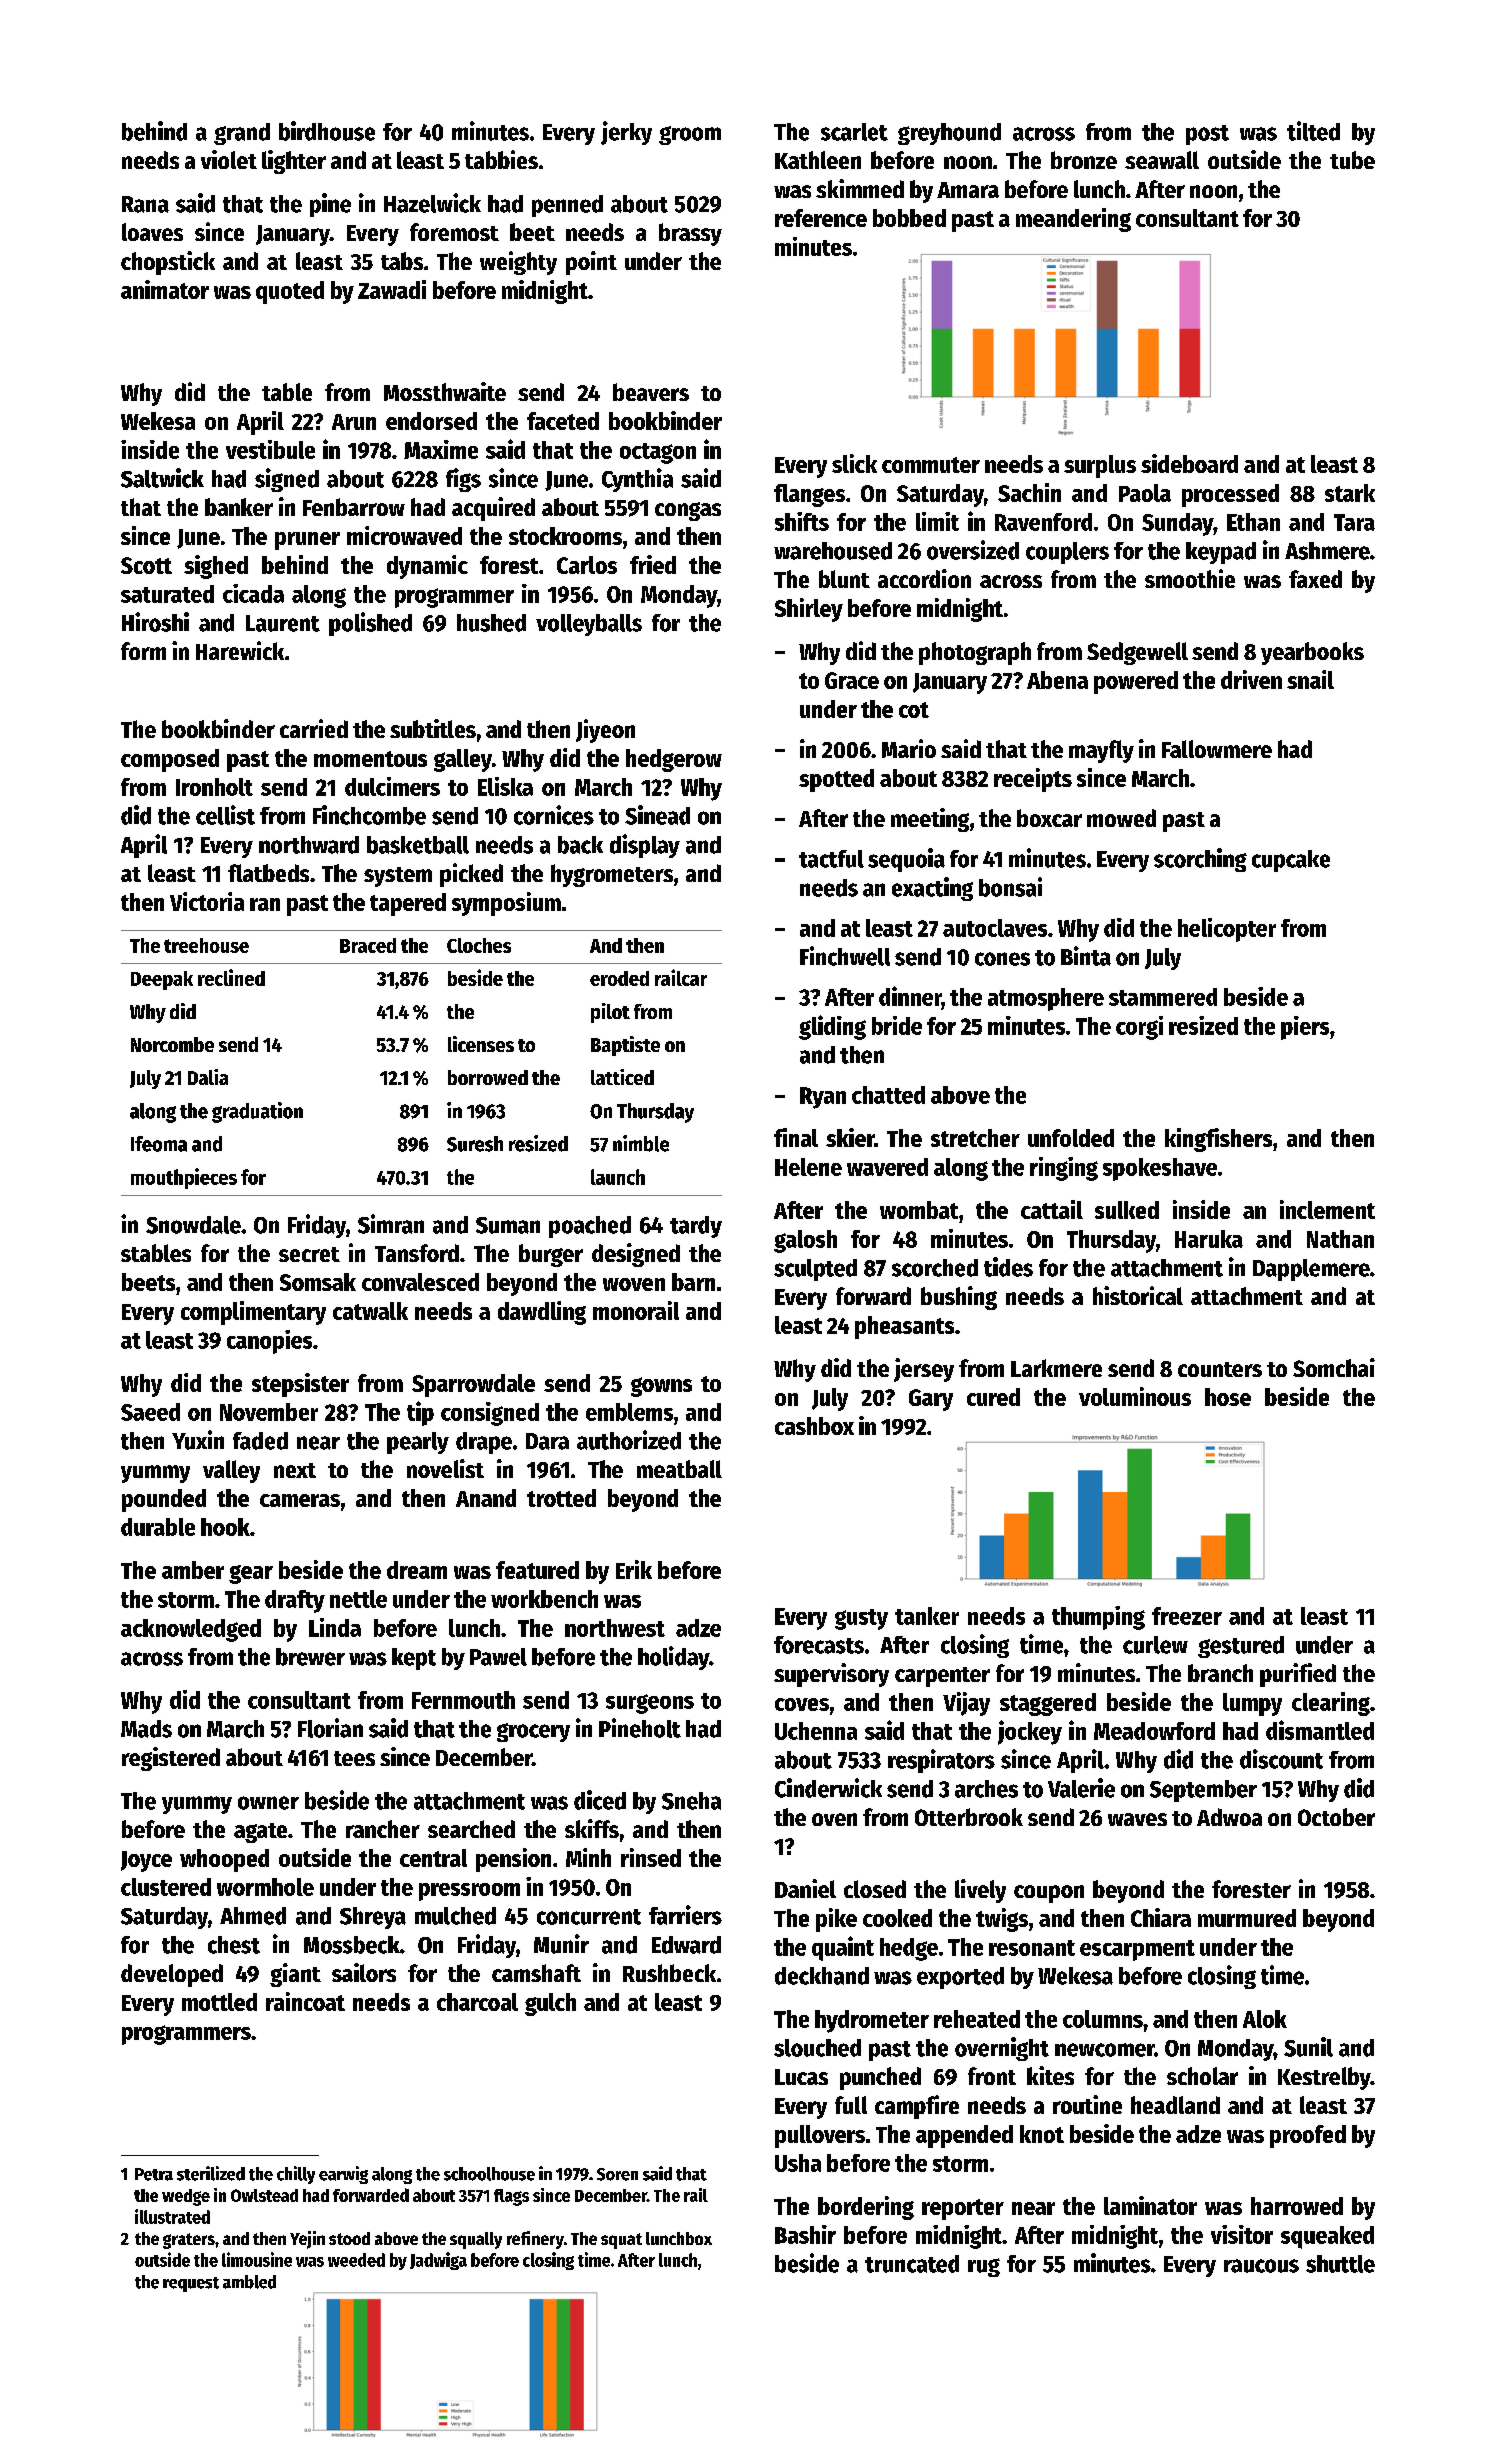  Describe the element at coordinates (1350, 493) in the screenshot. I see `stark` at that location.
